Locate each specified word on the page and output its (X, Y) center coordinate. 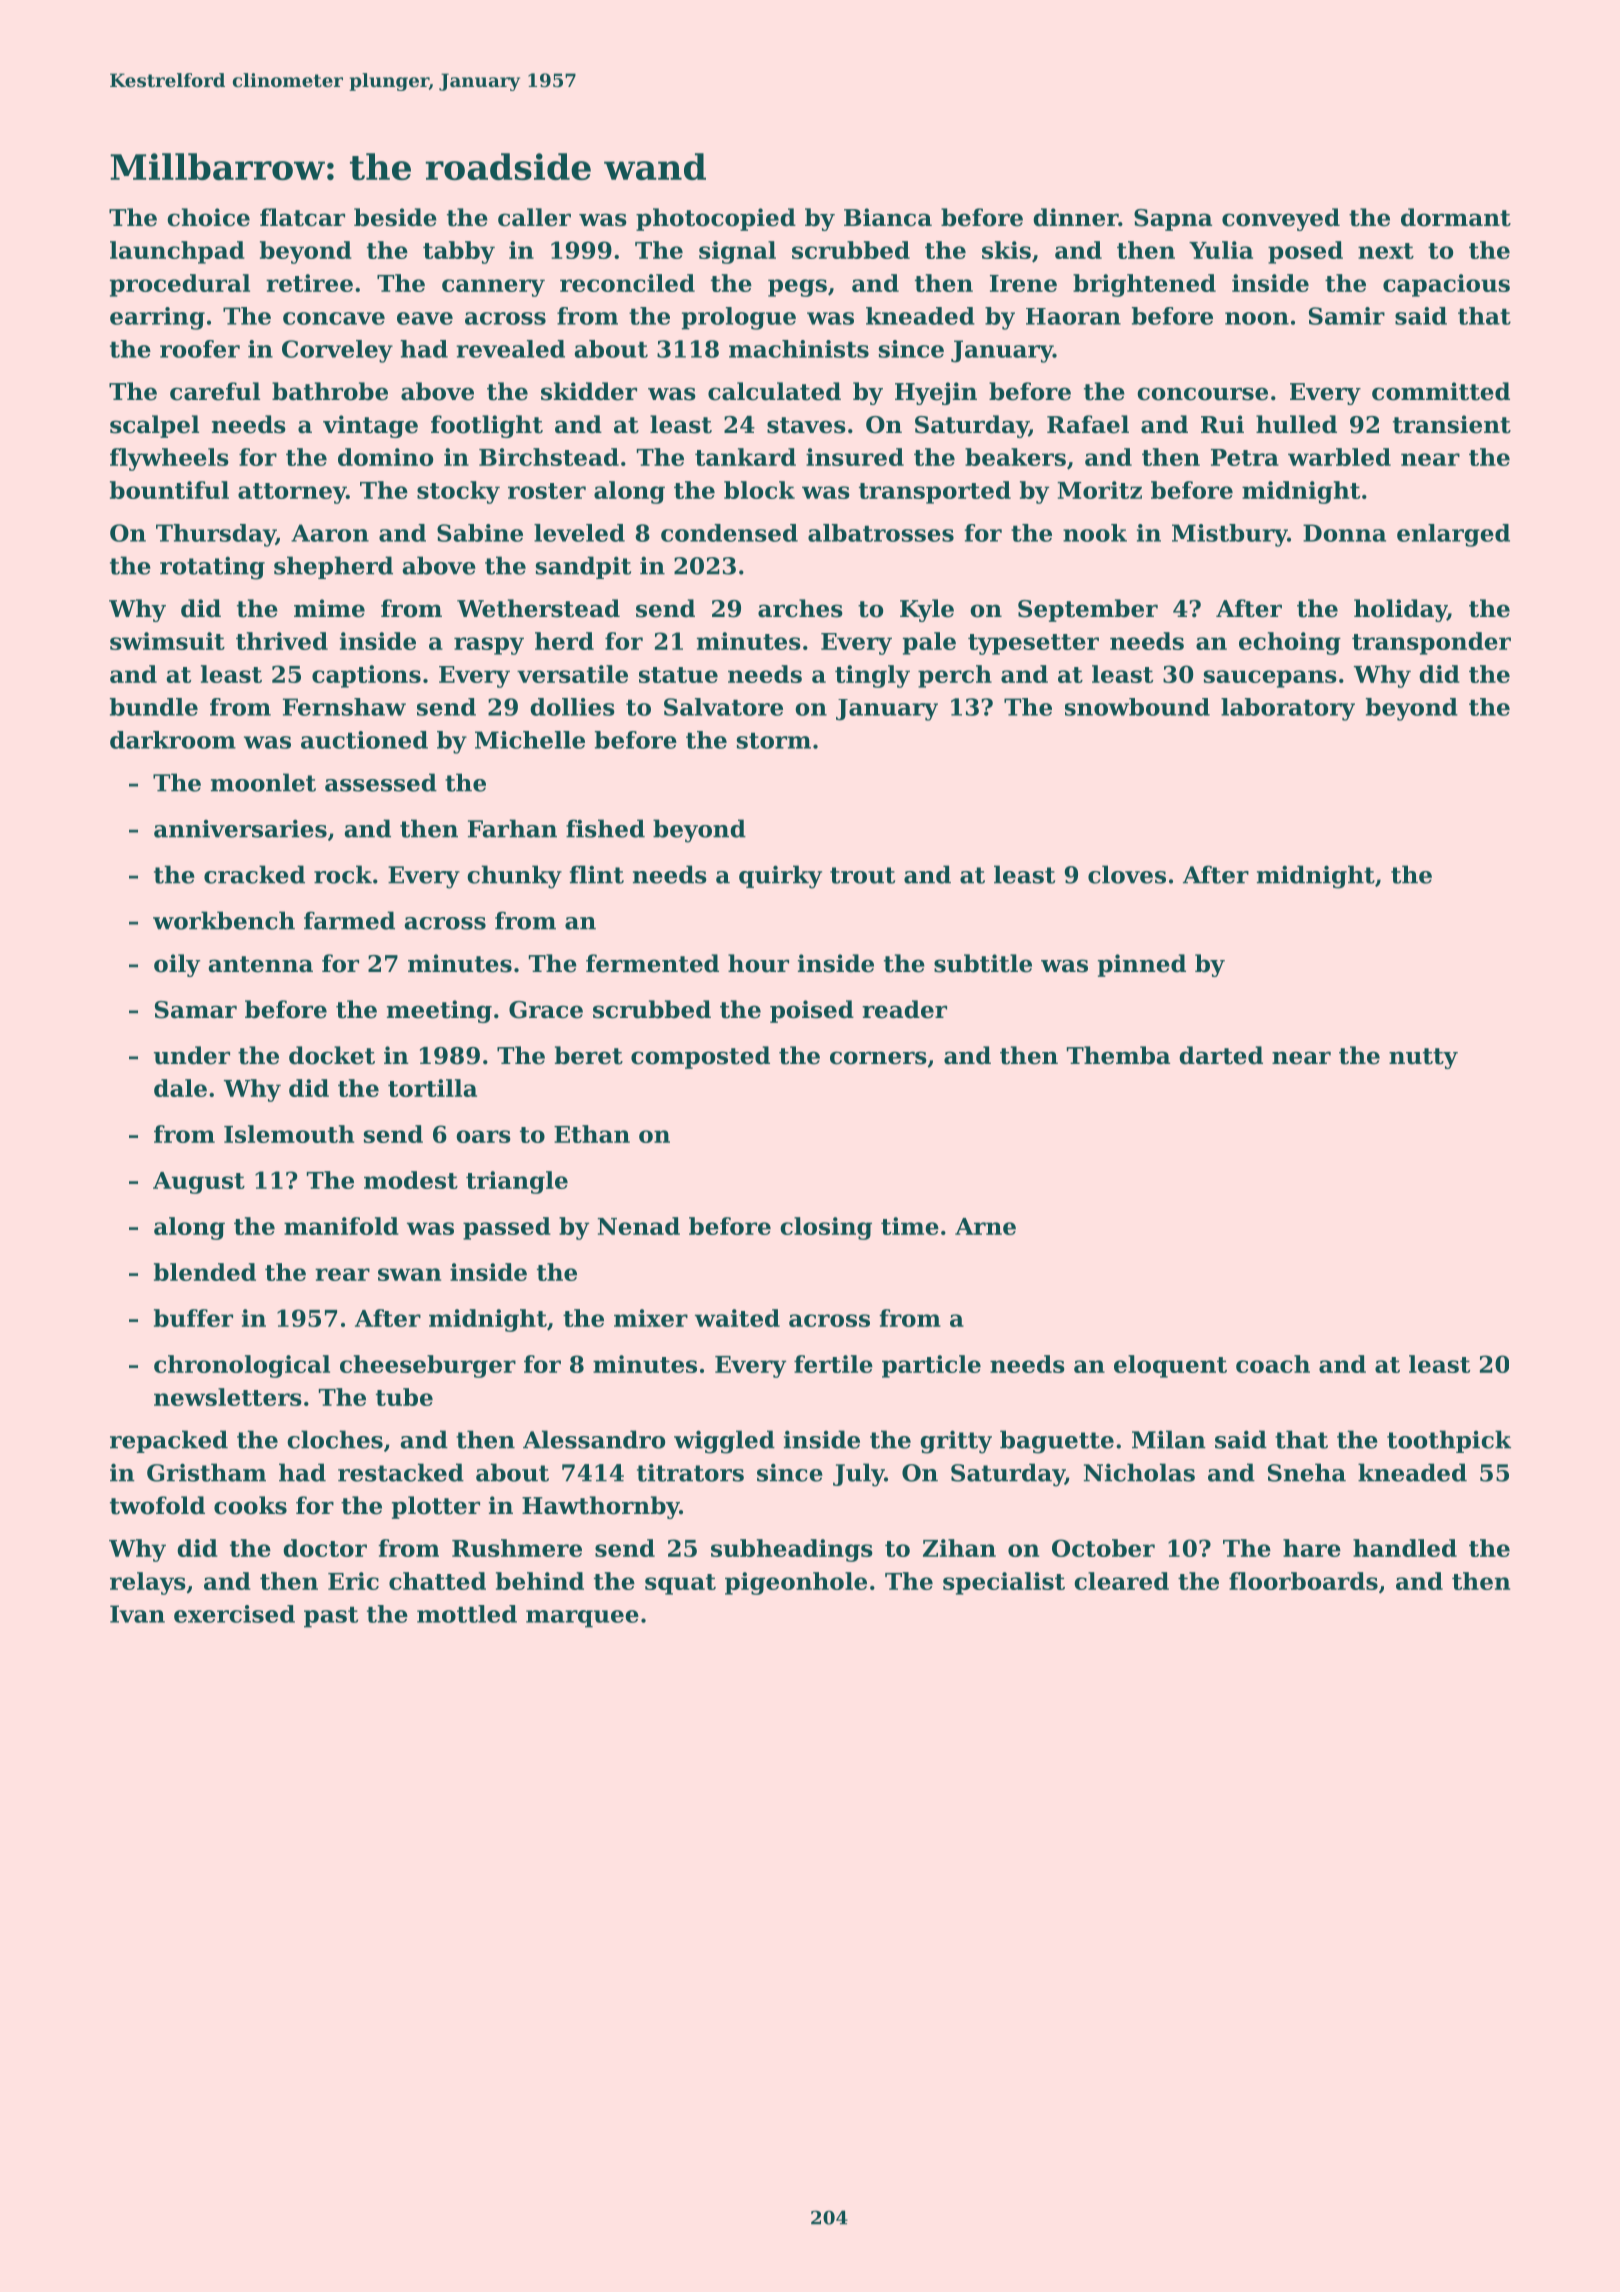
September (1088, 610)
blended (205, 1272)
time (910, 1226)
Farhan (512, 828)
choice (208, 217)
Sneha (1307, 1472)
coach (1273, 1364)
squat (680, 1584)
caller (534, 217)
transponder (1431, 643)
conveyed (1281, 219)
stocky (458, 492)
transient (1452, 424)
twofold (157, 1505)
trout (862, 875)
